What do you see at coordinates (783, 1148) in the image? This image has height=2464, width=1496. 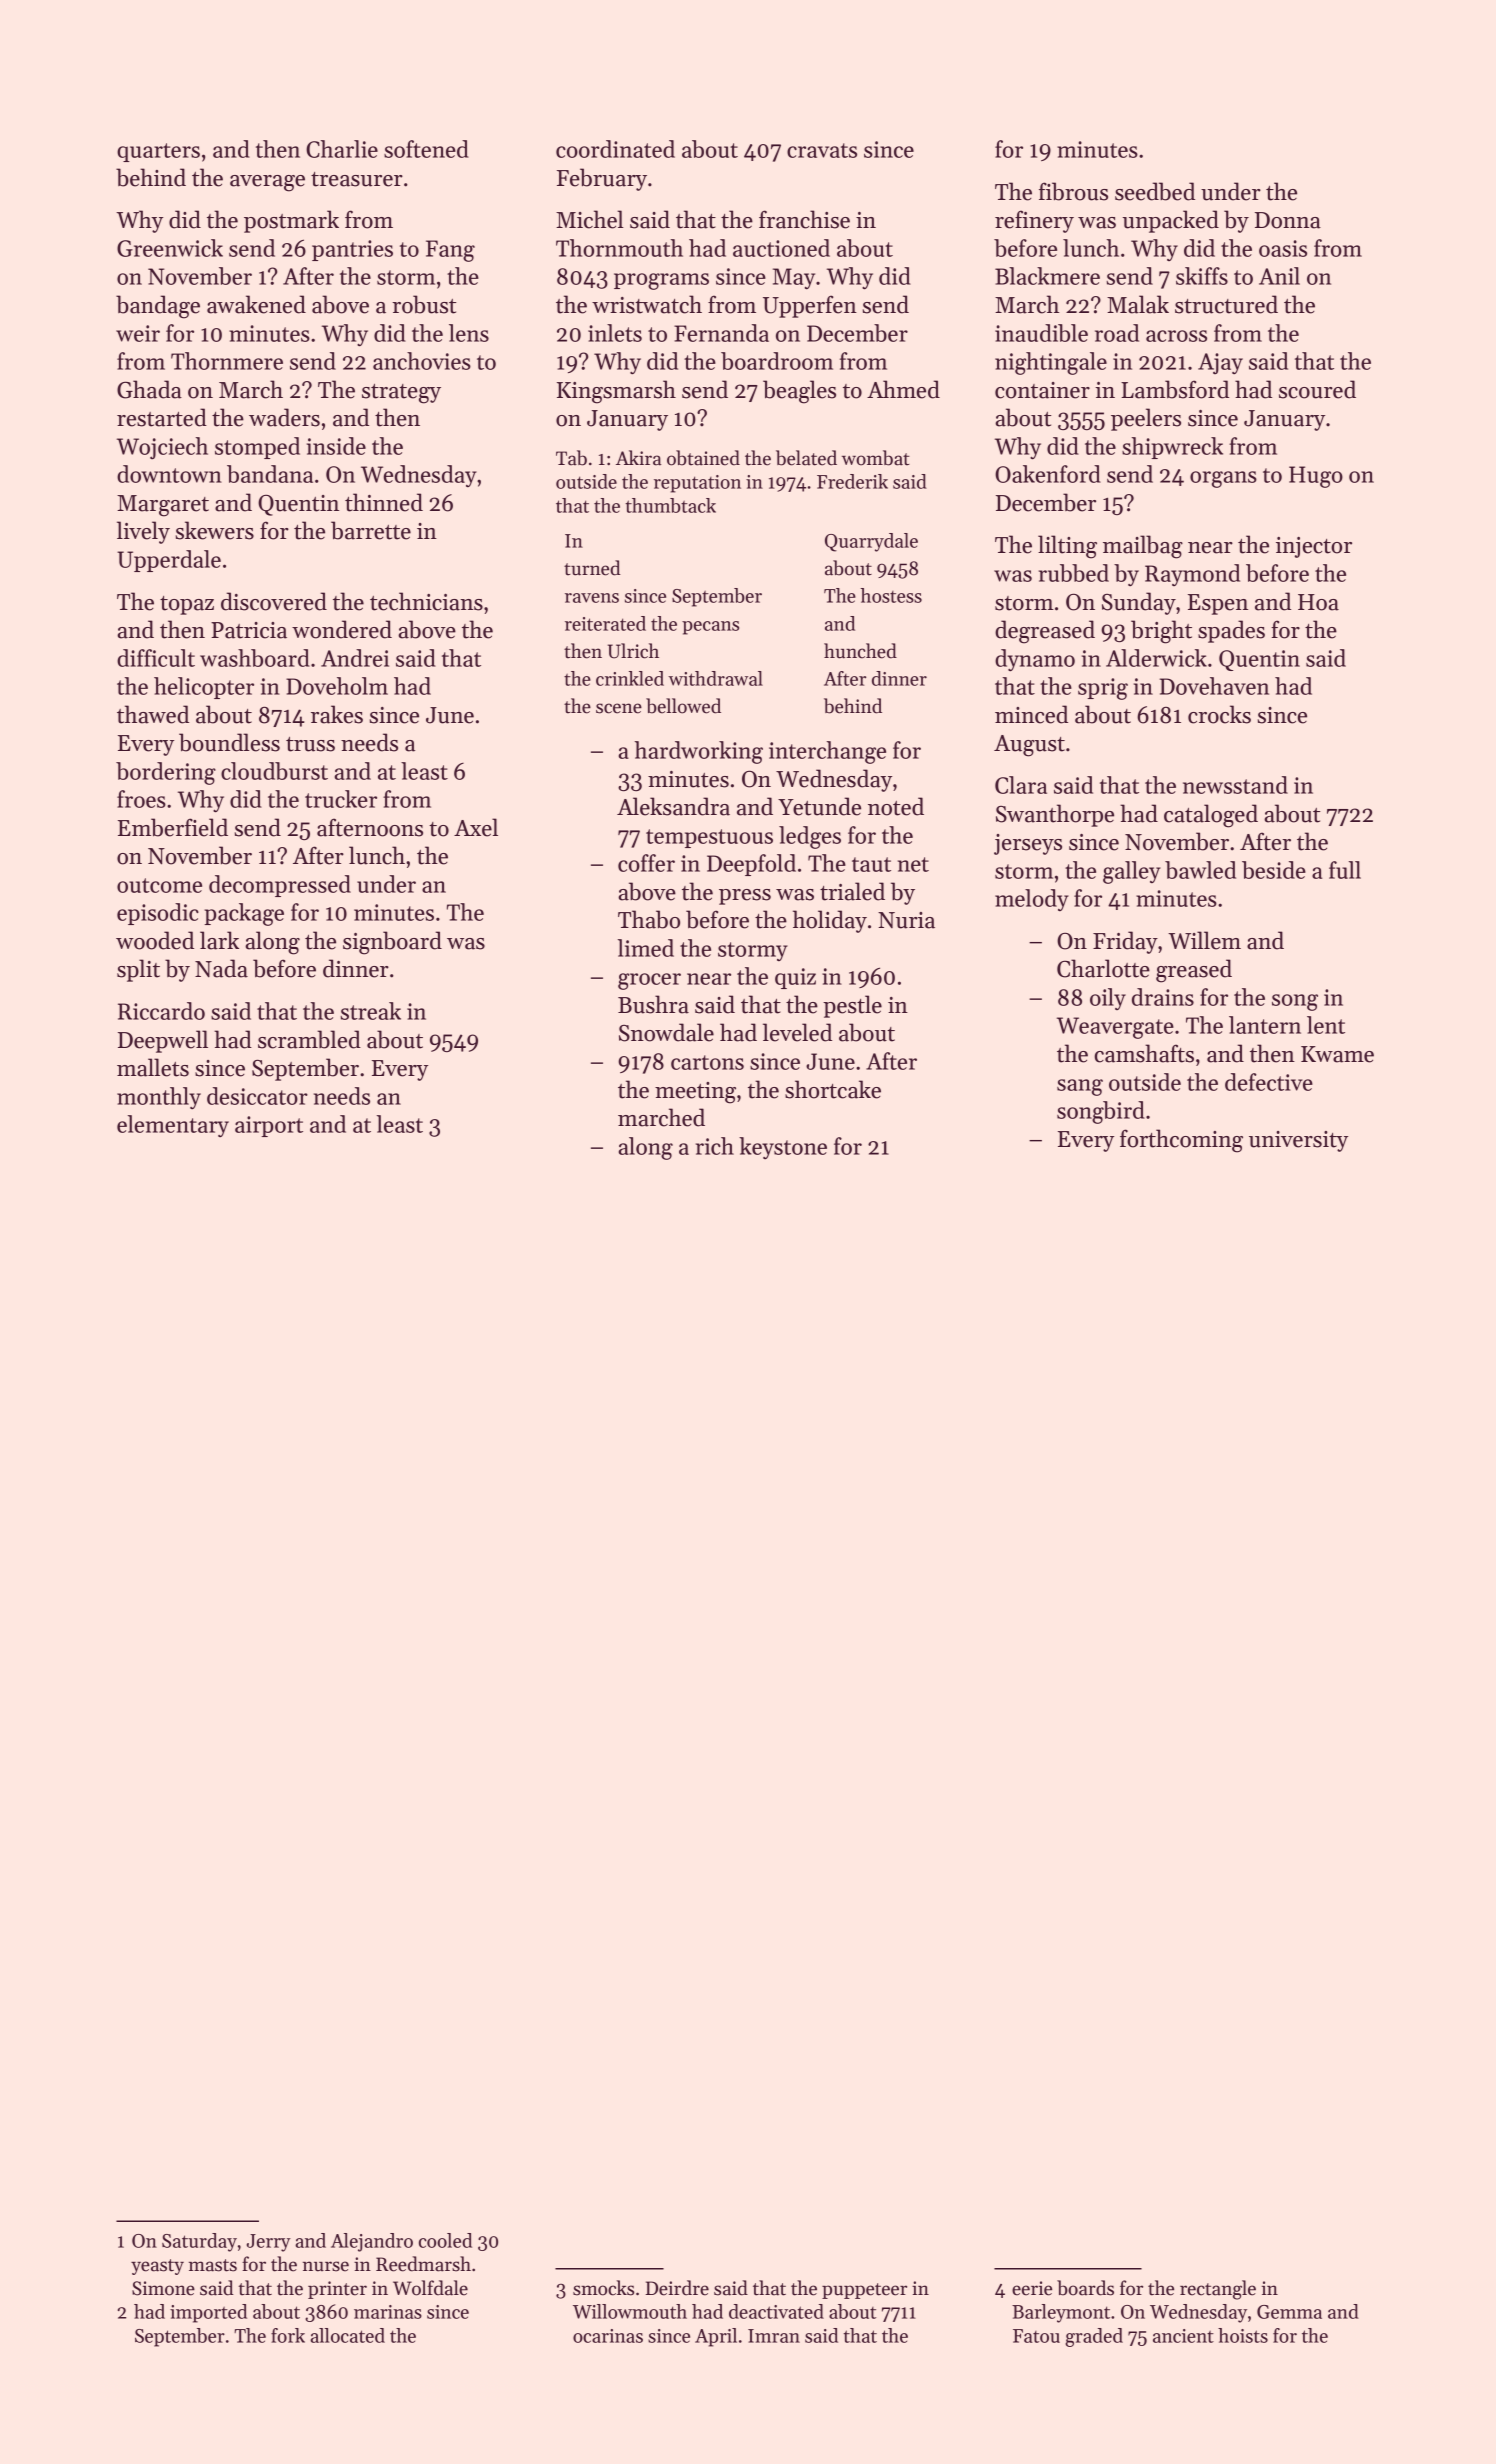 I see `keystone` at bounding box center [783, 1148].
